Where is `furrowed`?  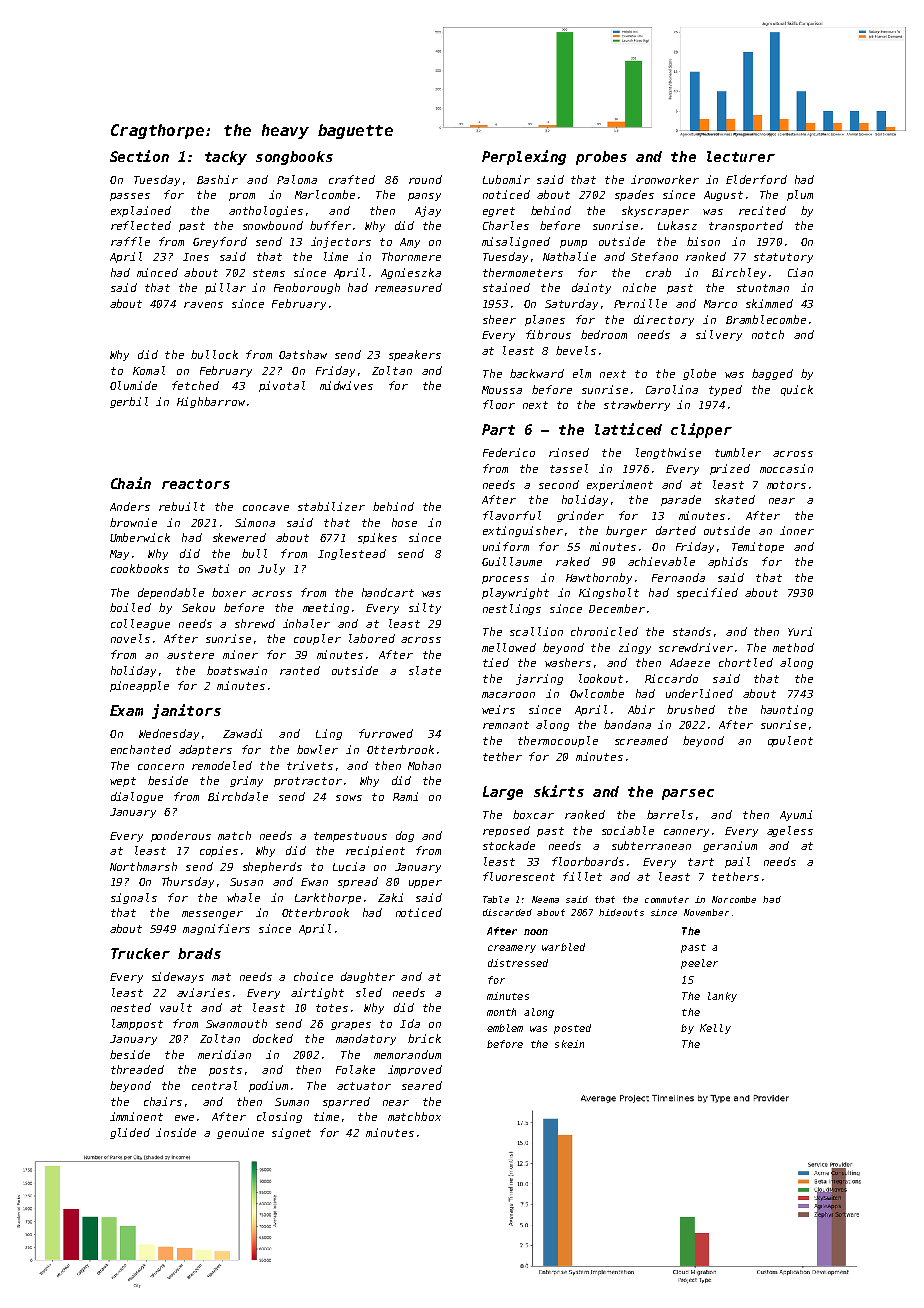
furrowed is located at coordinates (386, 733).
